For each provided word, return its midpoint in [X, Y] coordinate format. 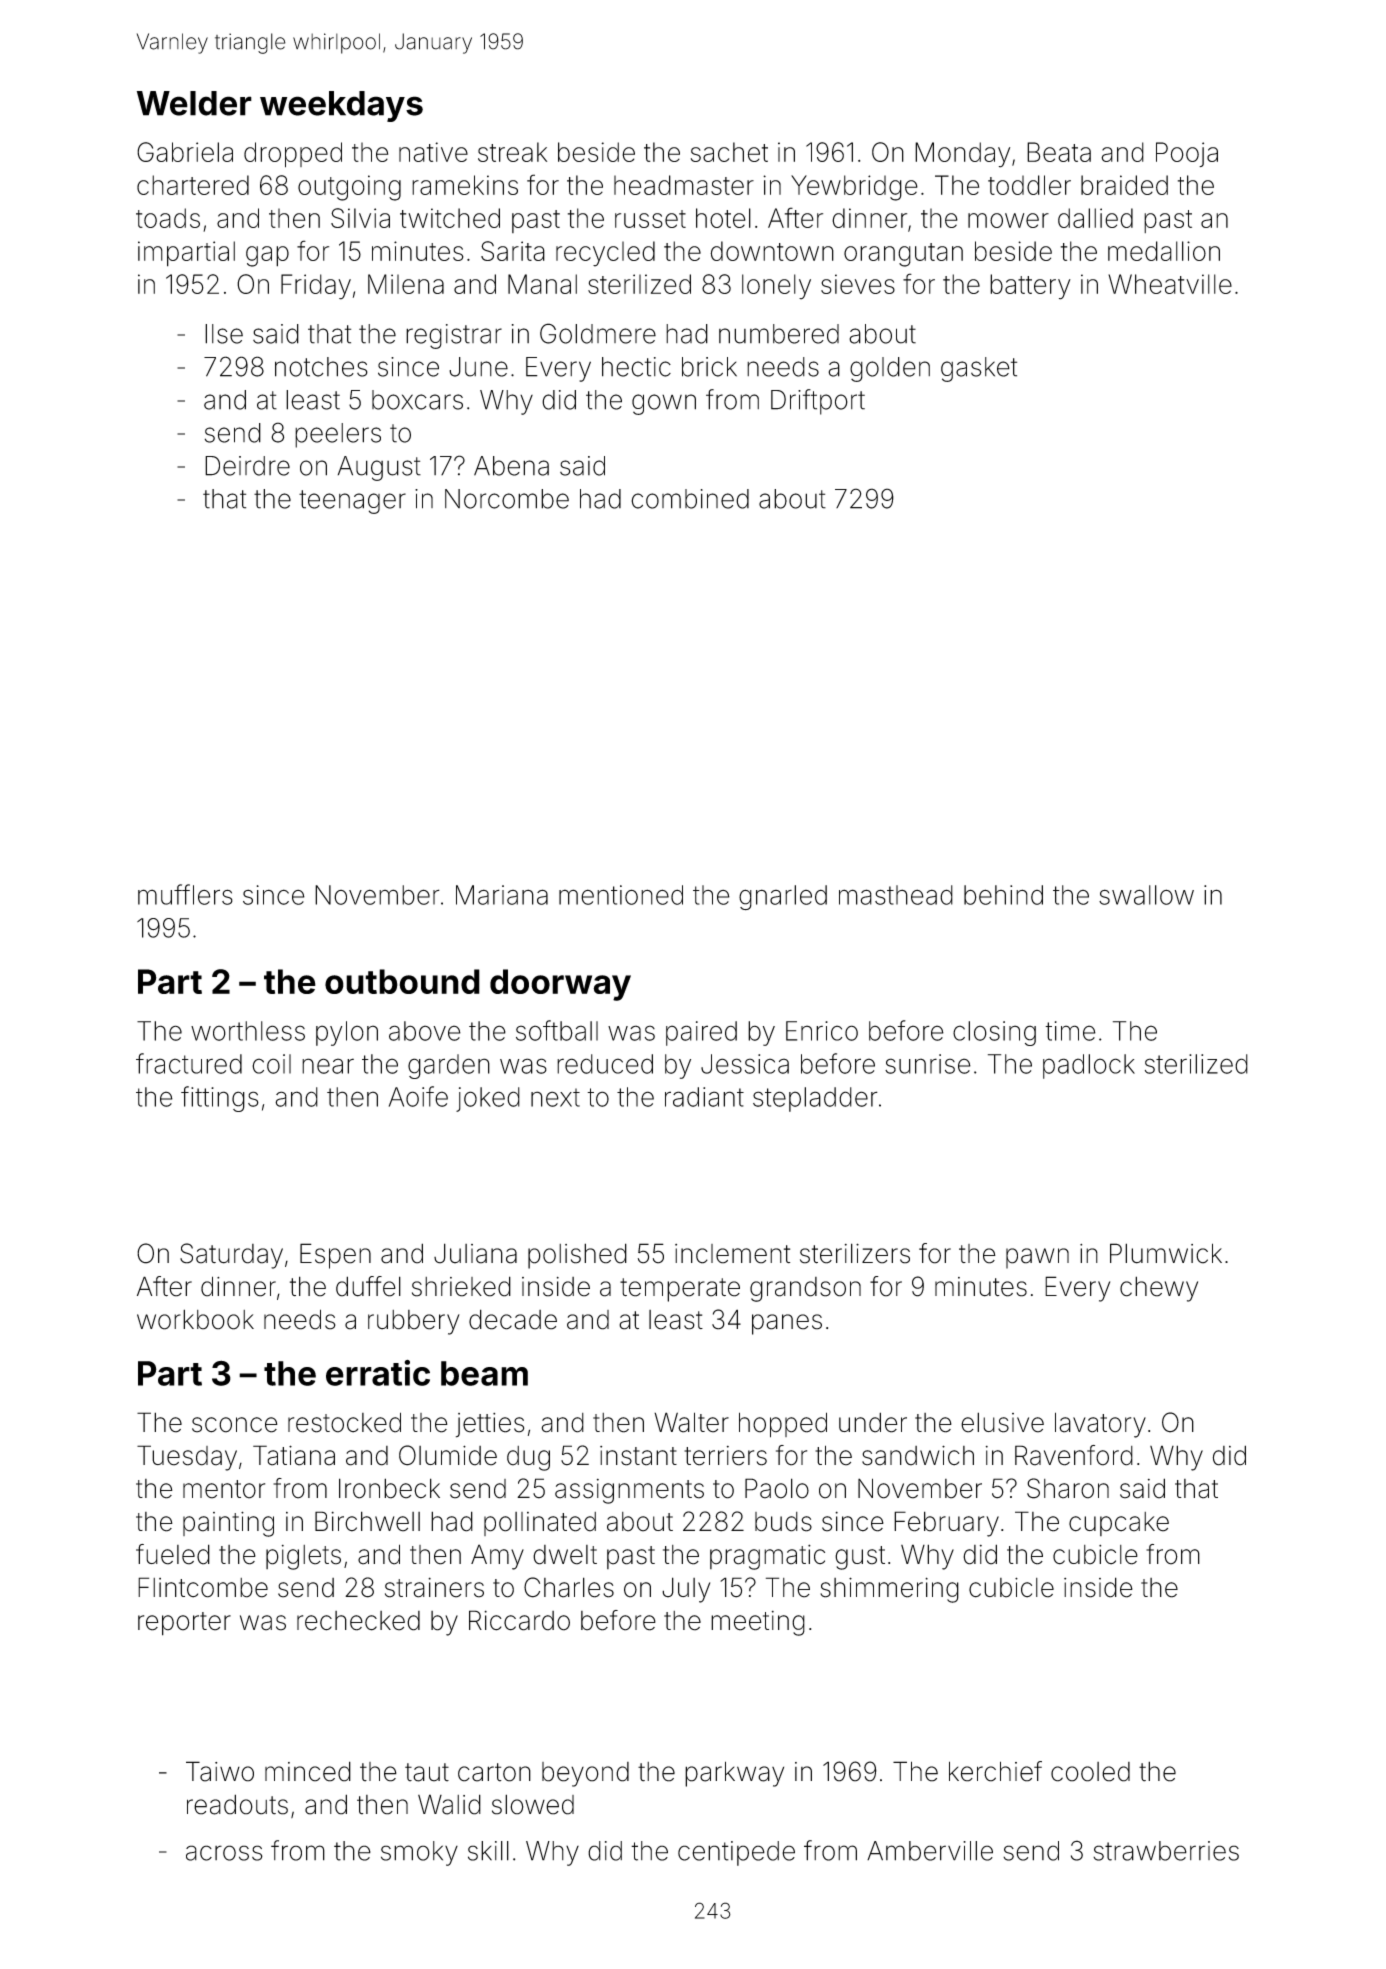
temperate [680, 1290]
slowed [533, 1804]
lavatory [1100, 1425]
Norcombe [507, 499]
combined [690, 499]
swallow [1146, 895]
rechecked [358, 1621]
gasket [979, 369]
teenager [352, 502]
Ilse [224, 334]
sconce [235, 1425]
